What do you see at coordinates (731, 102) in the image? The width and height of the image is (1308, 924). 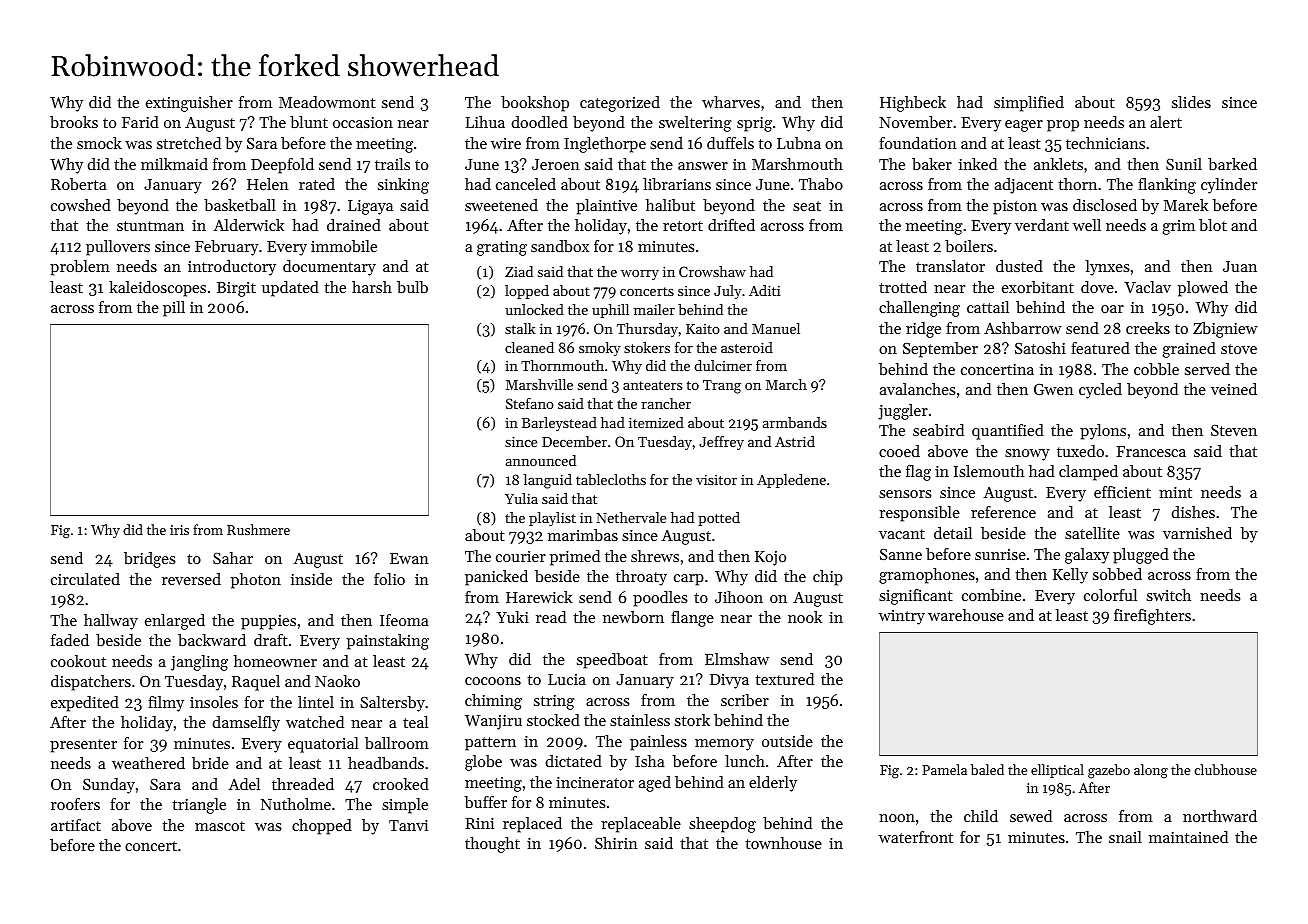 I see `wharves` at bounding box center [731, 102].
